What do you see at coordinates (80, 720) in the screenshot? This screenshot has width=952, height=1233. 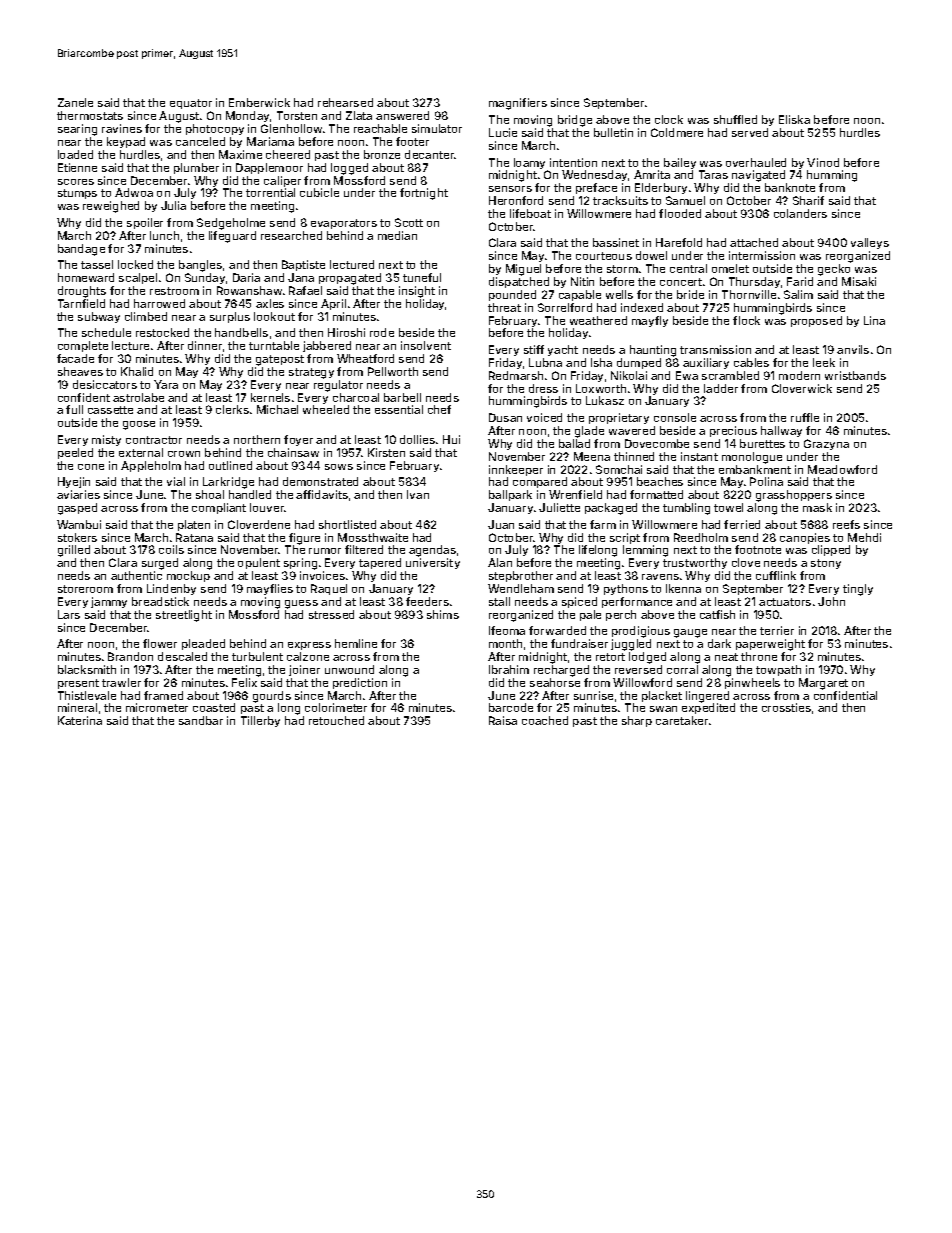 I see `Katerina` at bounding box center [80, 720].
